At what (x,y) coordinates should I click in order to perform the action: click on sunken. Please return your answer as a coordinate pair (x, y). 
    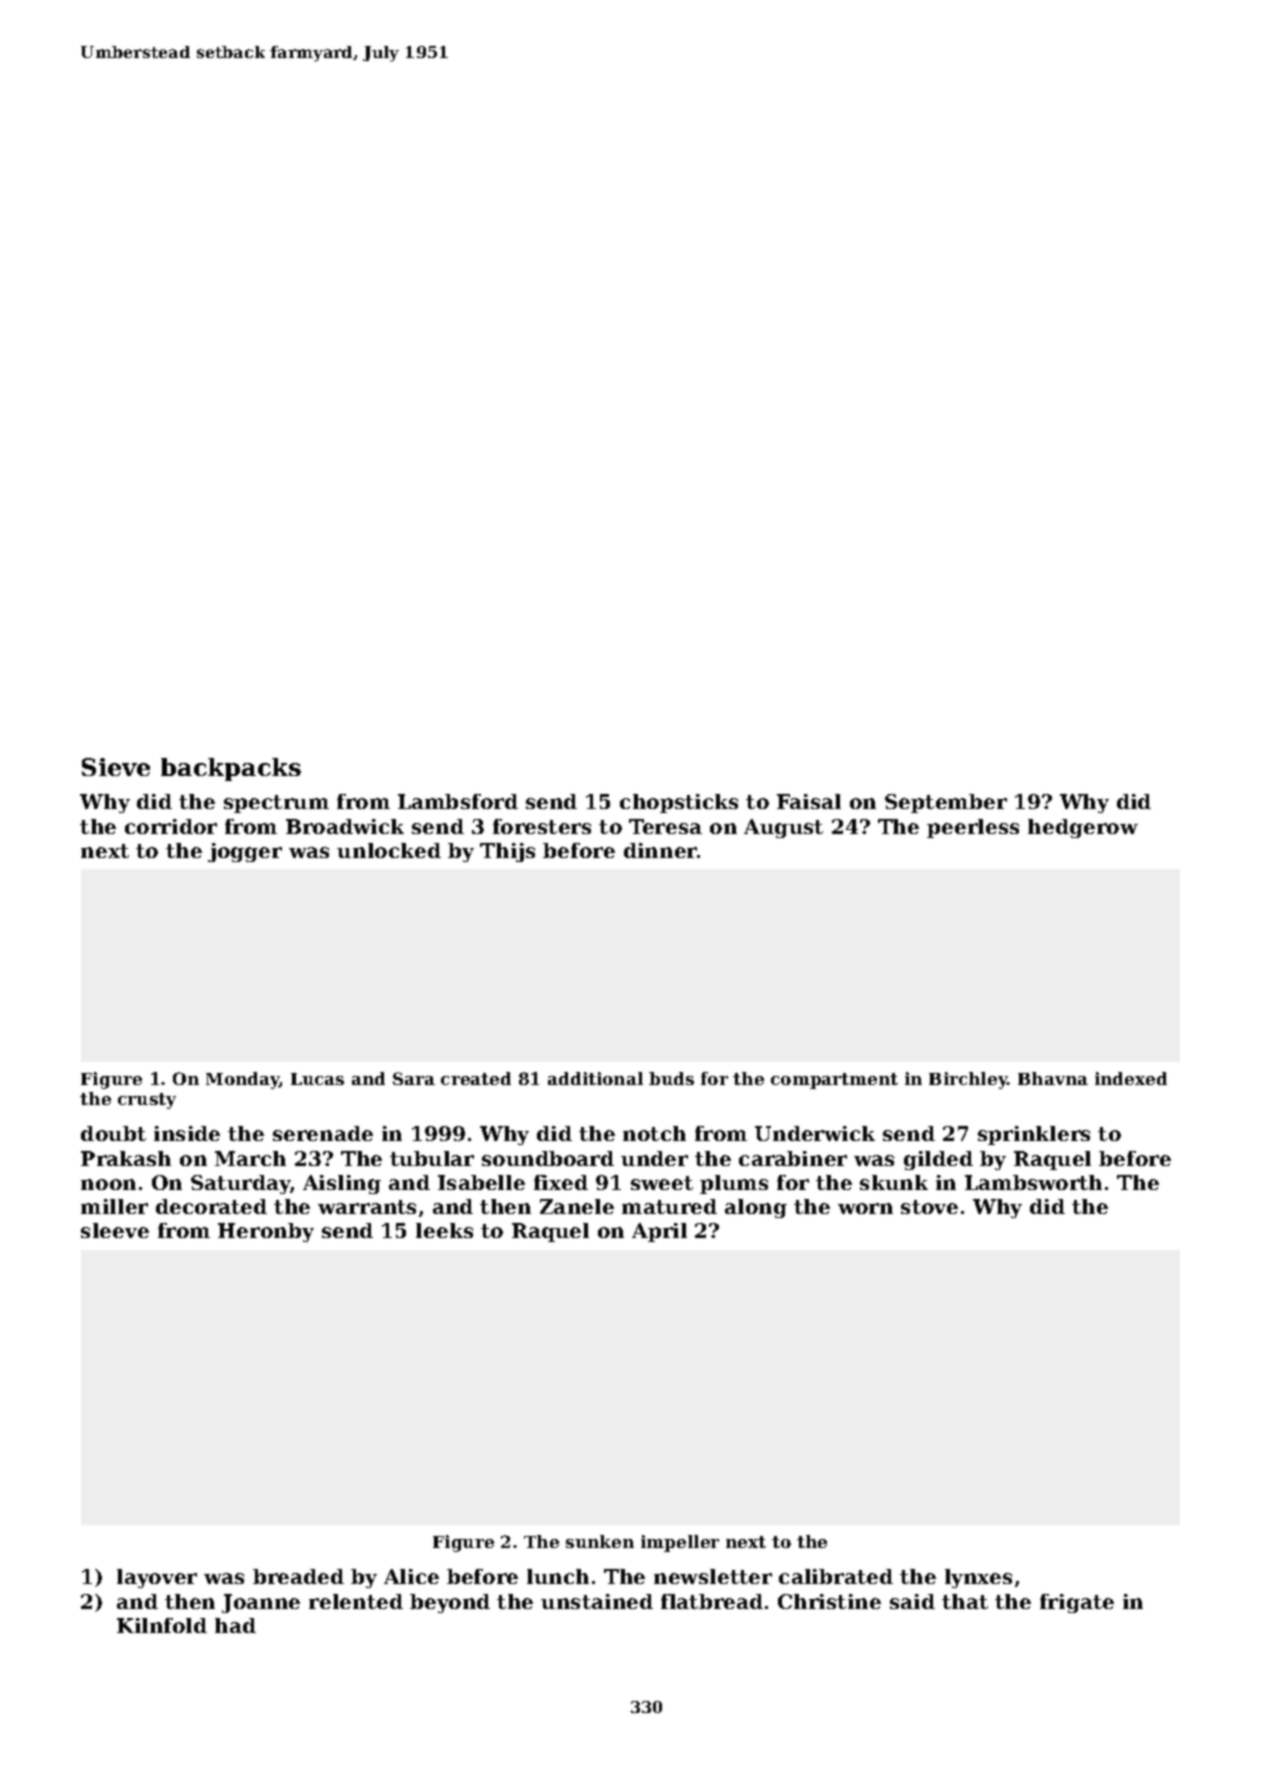
    Looking at the image, I should click on (600, 1541).
